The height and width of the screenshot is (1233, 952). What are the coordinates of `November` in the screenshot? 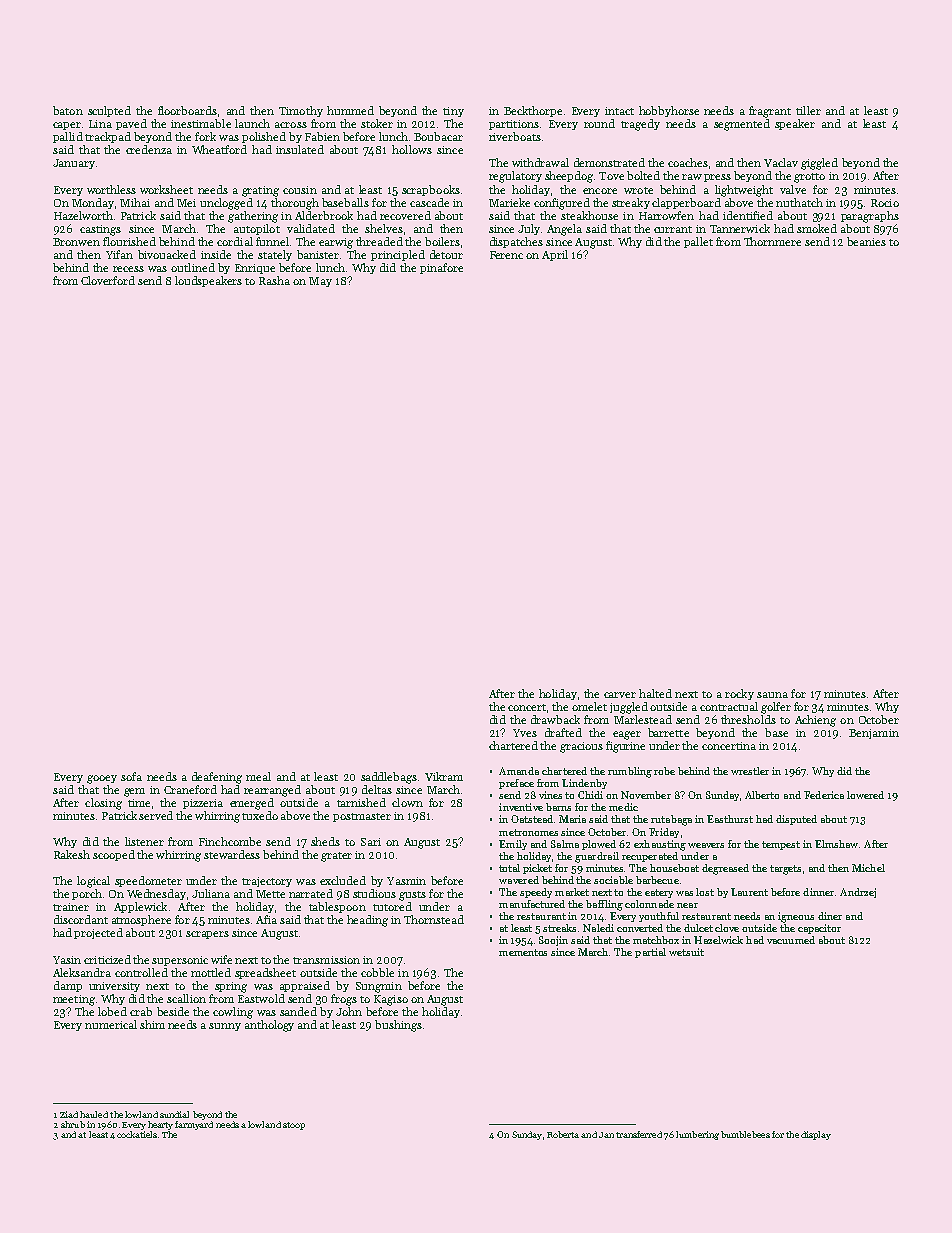 It's located at (646, 795).
